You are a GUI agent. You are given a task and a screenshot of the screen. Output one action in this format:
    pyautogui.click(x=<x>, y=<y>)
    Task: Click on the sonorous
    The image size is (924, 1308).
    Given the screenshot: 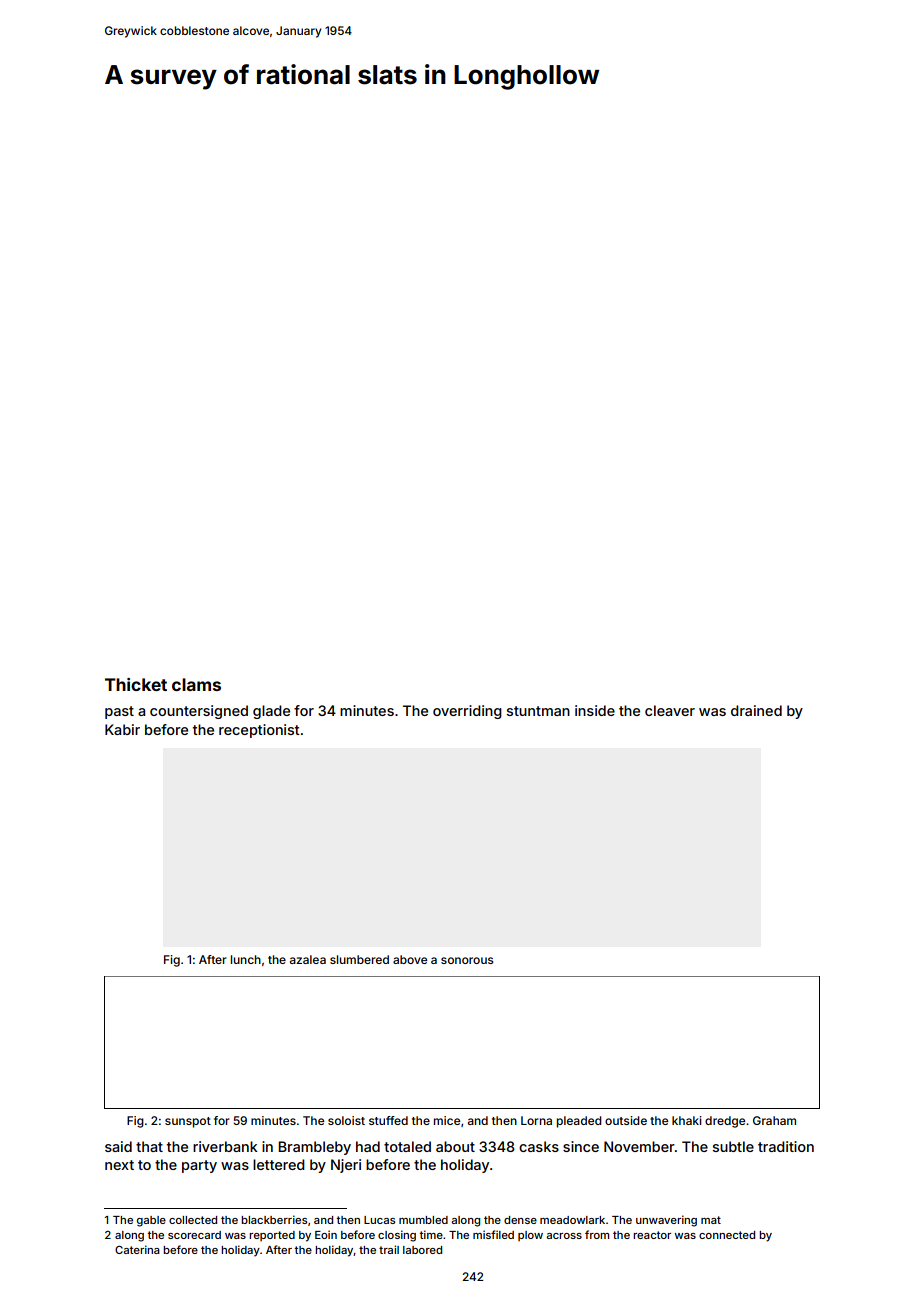 What is the action you would take?
    pyautogui.click(x=467, y=960)
